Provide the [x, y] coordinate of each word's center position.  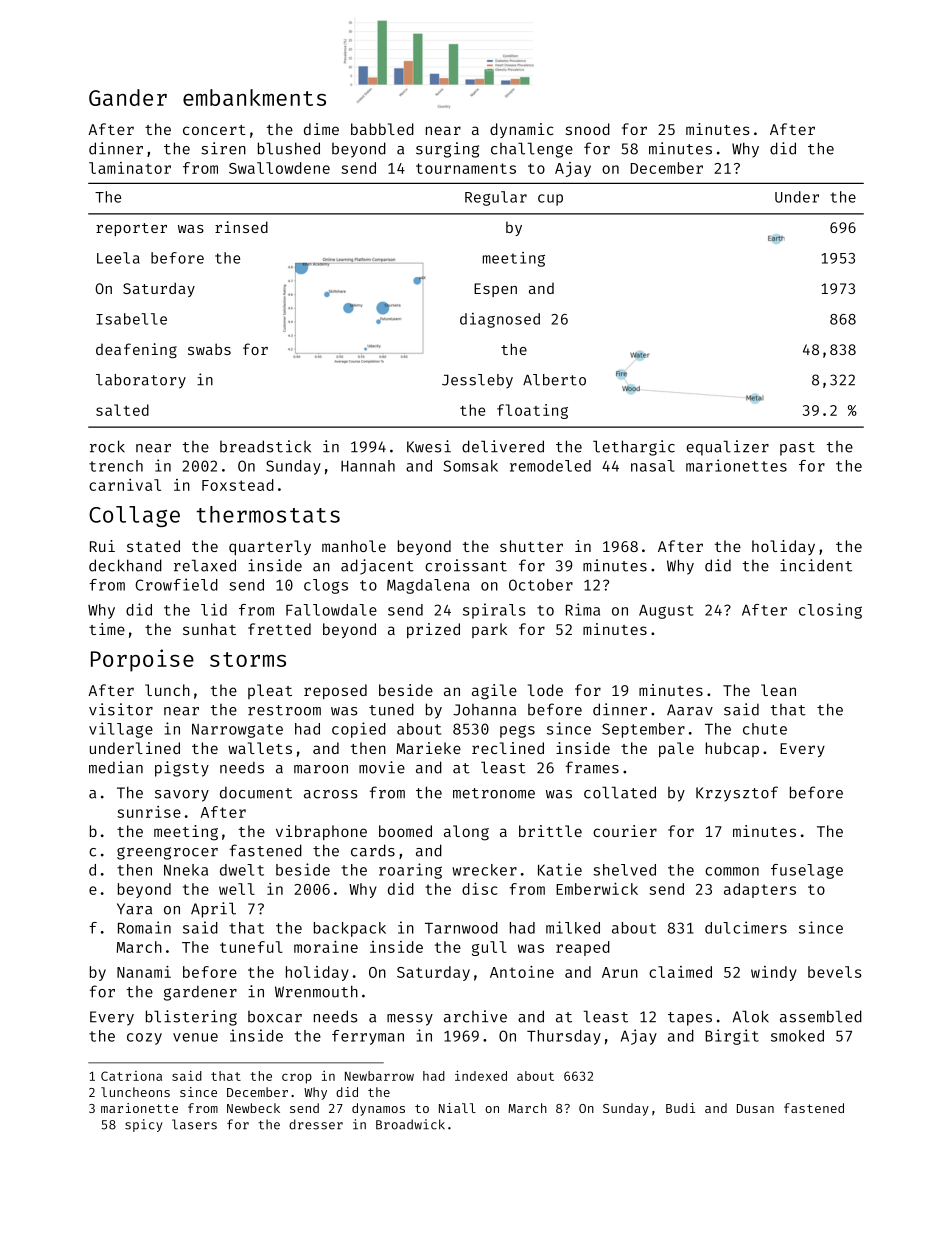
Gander [128, 97]
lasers [194, 1124]
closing [830, 611]
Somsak [470, 466]
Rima [583, 609]
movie [382, 767]
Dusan [755, 1108]
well [237, 889]
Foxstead [238, 485]
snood [588, 129]
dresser [316, 1124]
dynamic [521, 130]
